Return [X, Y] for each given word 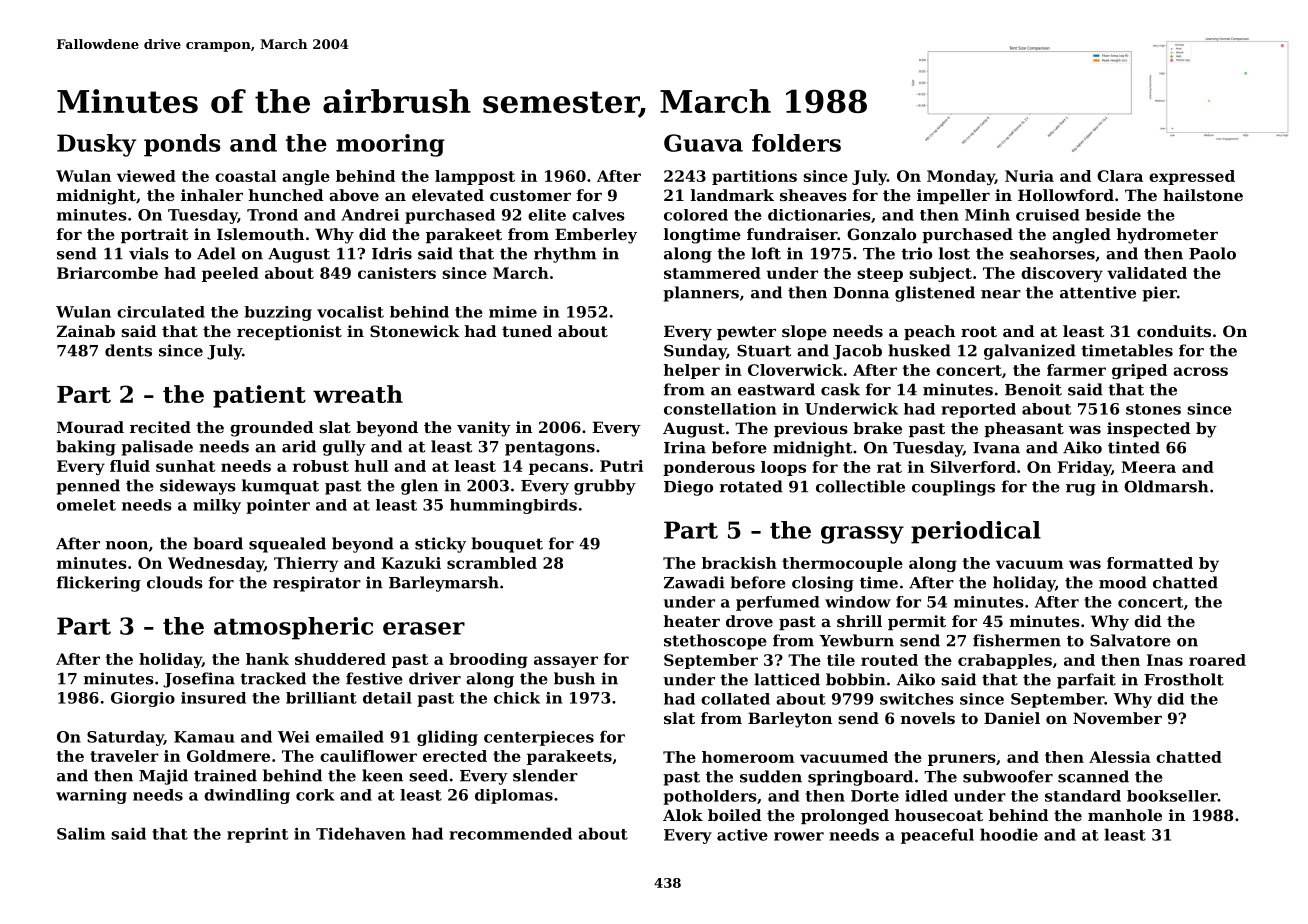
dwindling [247, 796]
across [1200, 371]
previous [811, 429]
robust [321, 466]
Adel [216, 253]
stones [1153, 409]
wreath [358, 394]
